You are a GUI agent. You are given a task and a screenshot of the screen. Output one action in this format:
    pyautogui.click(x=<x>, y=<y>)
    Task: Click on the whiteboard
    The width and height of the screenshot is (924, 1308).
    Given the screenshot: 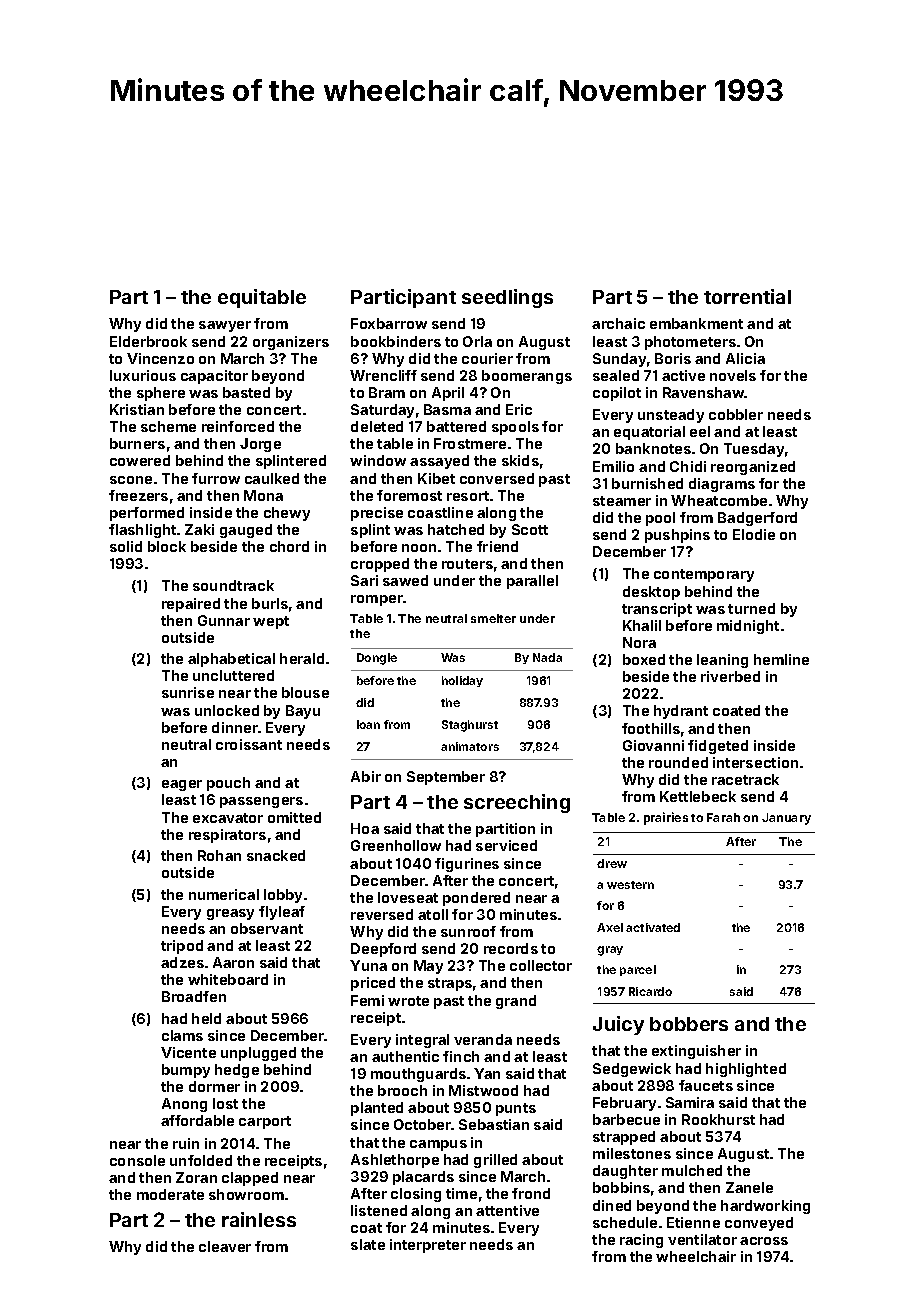 What is the action you would take?
    pyautogui.click(x=228, y=979)
